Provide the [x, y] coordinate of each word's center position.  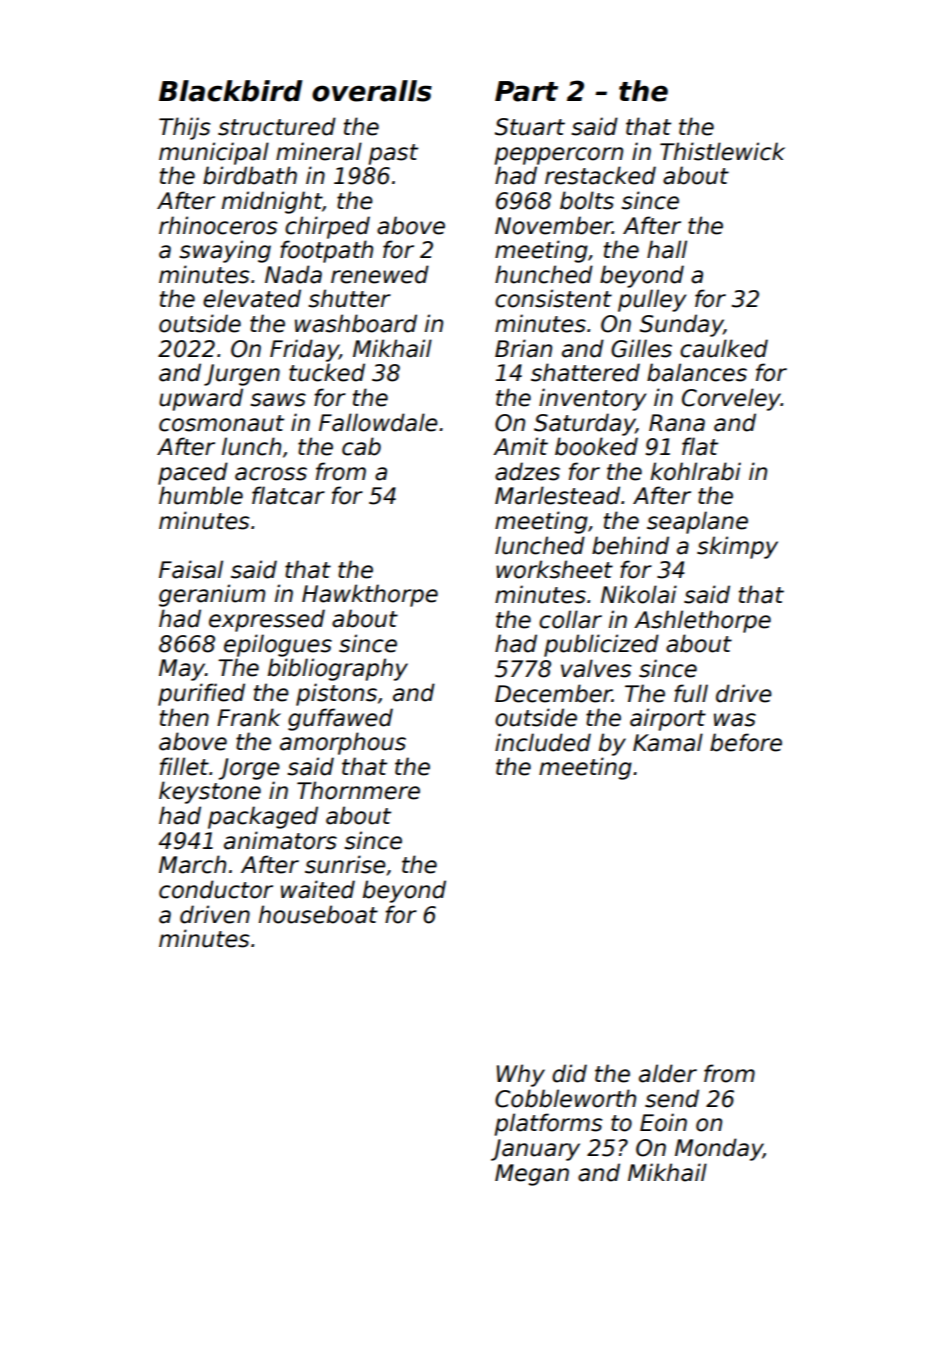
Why [521, 1075]
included [543, 742]
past [393, 154]
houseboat [318, 914]
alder [668, 1073]
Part [526, 91]
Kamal [668, 742]
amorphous [343, 743]
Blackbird [230, 91]
